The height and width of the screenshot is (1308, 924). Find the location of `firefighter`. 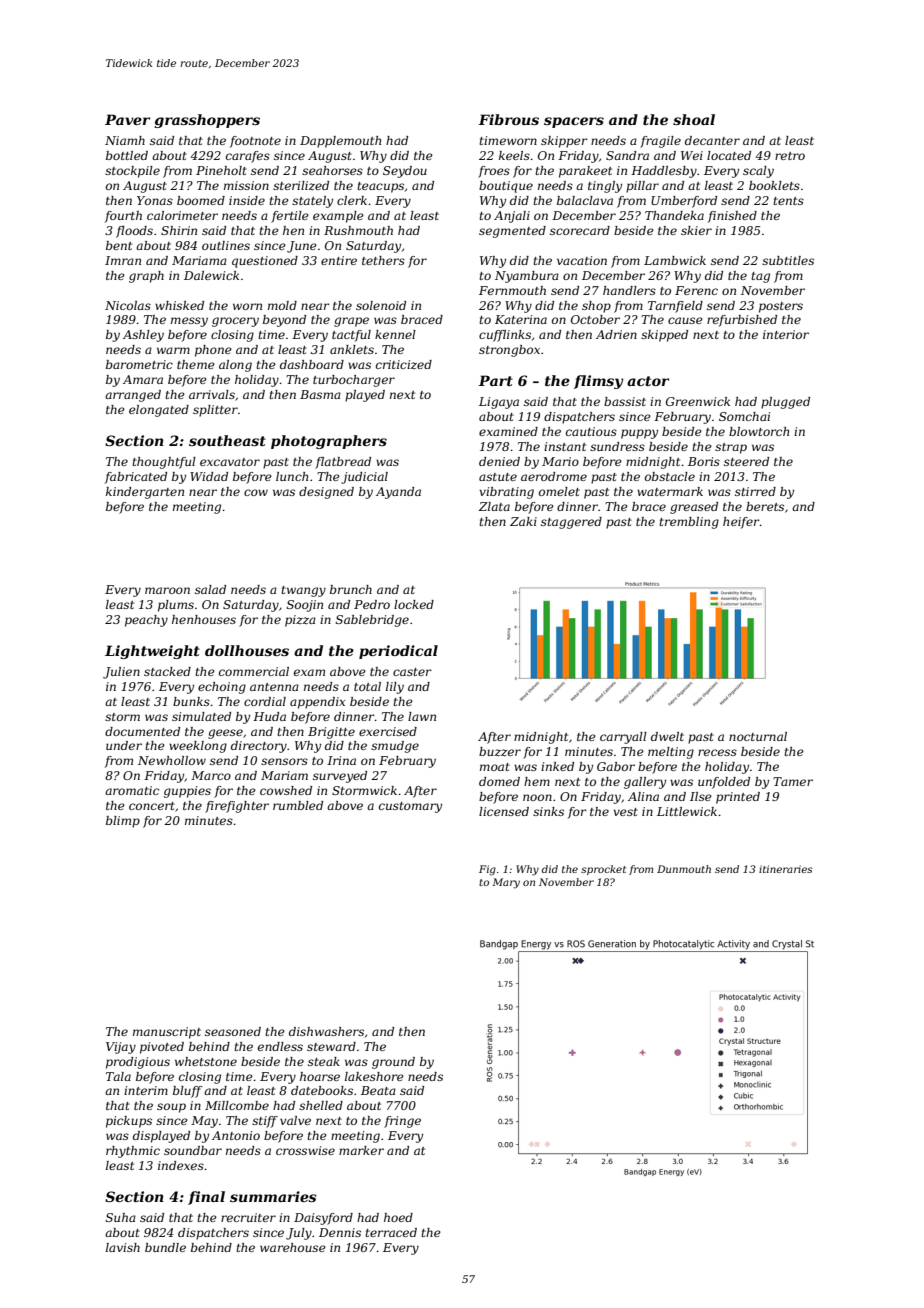

firefighter is located at coordinates (237, 807).
